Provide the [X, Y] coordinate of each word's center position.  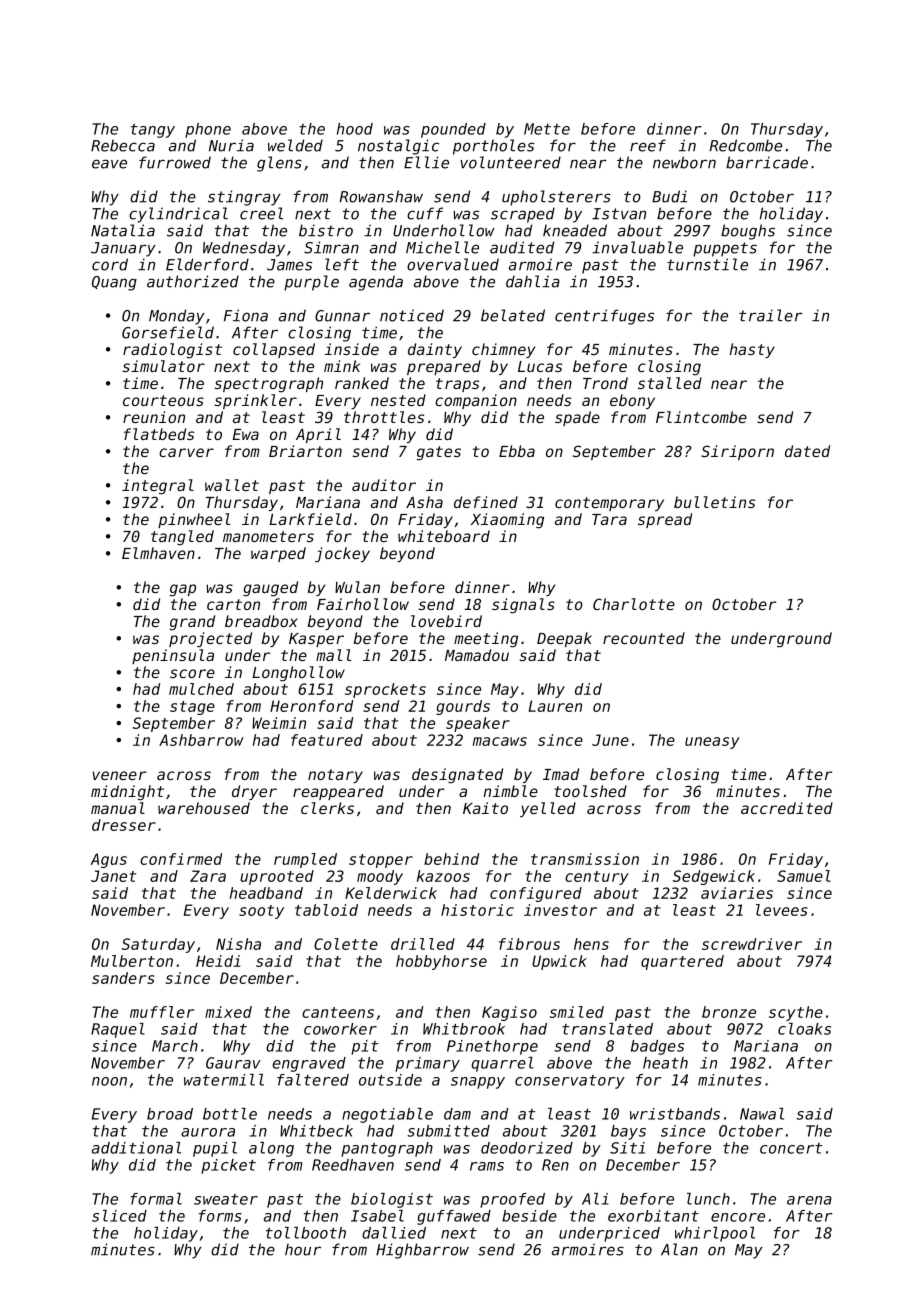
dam [457, 1114]
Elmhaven [158, 553]
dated [807, 451]
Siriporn [737, 452]
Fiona [246, 315]
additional [136, 1148]
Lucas [540, 366]
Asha [424, 502]
